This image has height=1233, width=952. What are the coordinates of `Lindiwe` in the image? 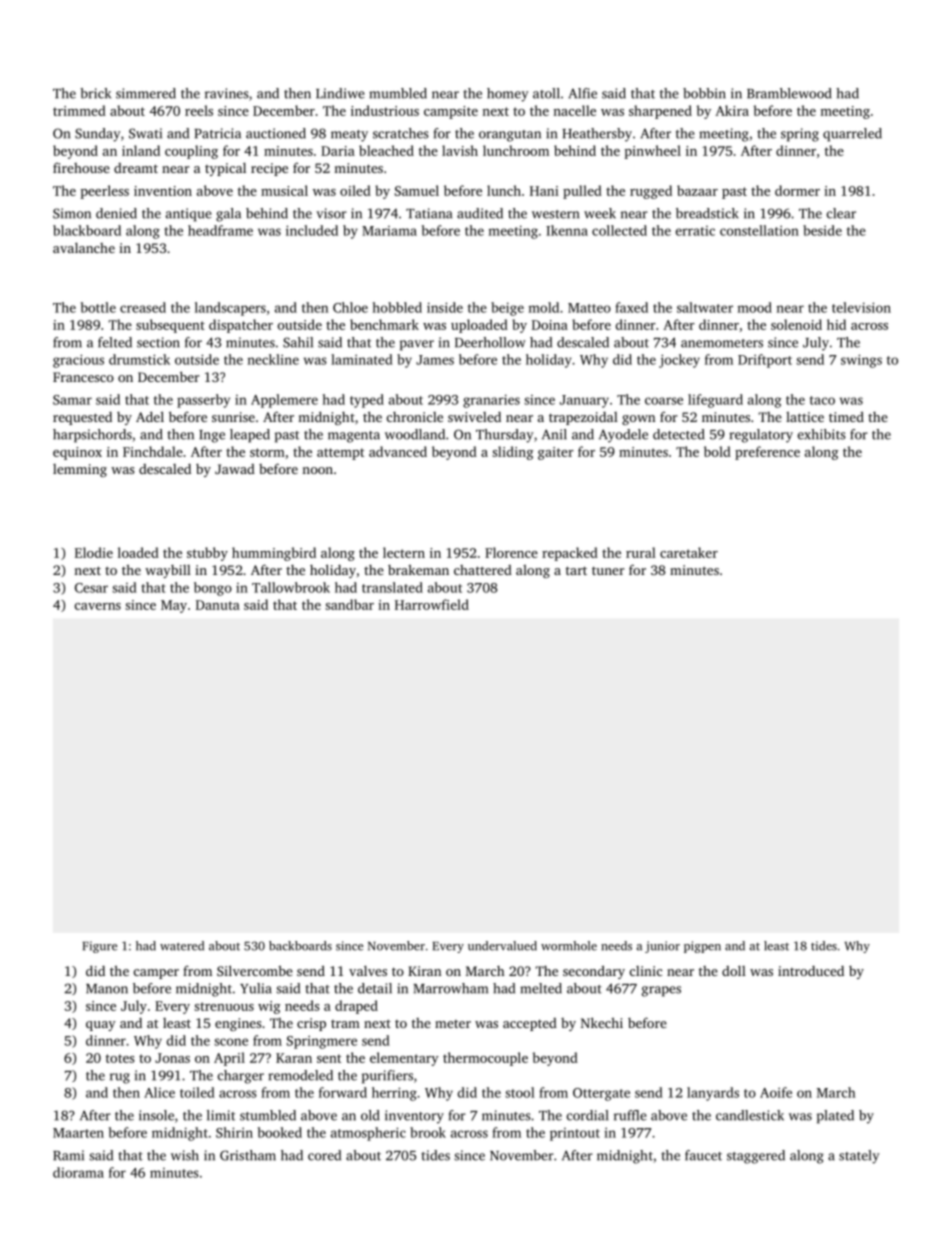 It's located at (340, 93).
